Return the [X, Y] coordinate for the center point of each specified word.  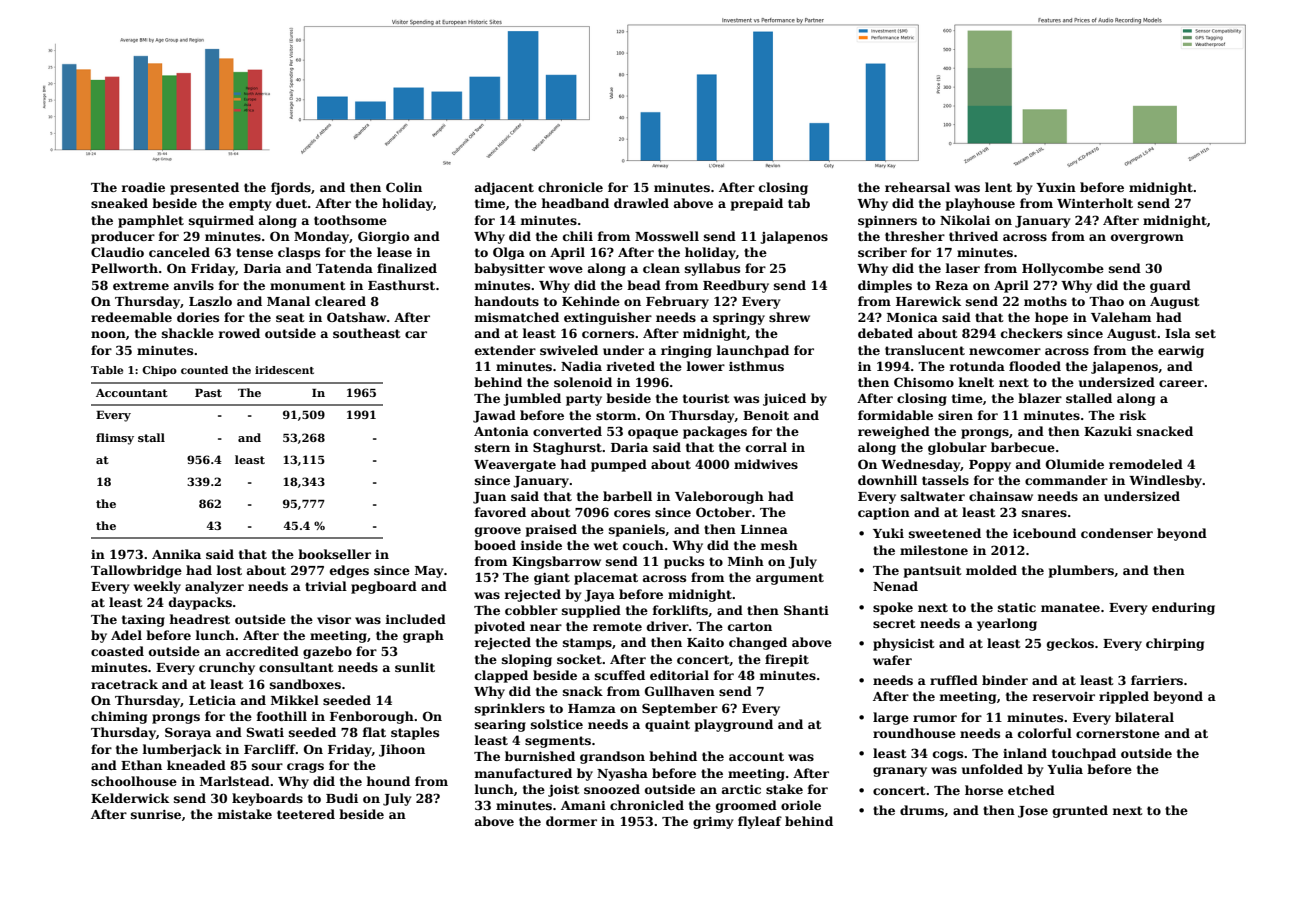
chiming [119, 717]
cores [632, 513]
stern [492, 447]
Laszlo [210, 301]
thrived [973, 236]
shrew [789, 317]
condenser [1117, 533]
